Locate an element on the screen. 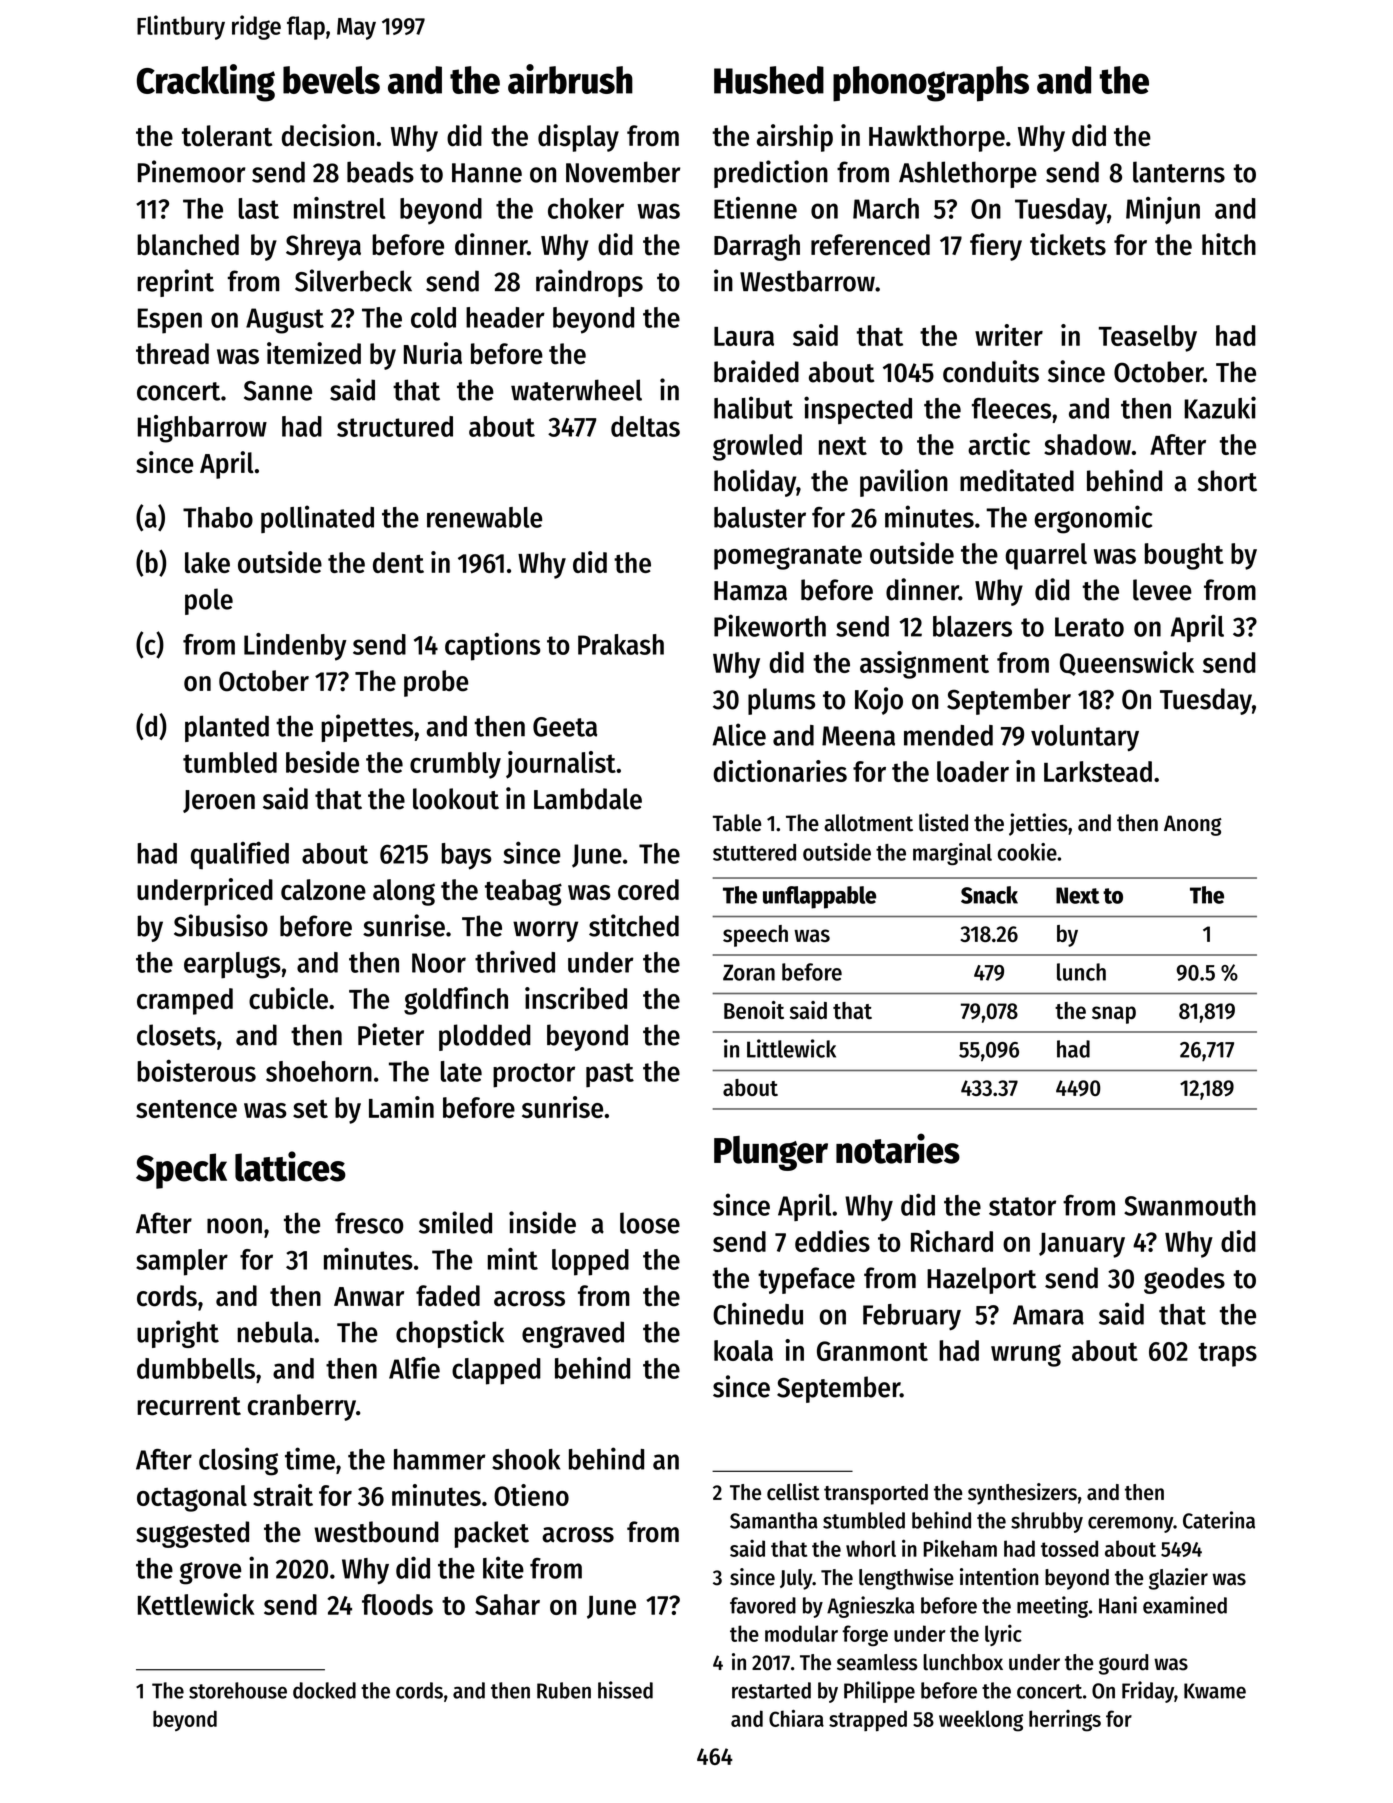 The width and height of the screenshot is (1393, 1803). jetties is located at coordinates (1038, 824).
